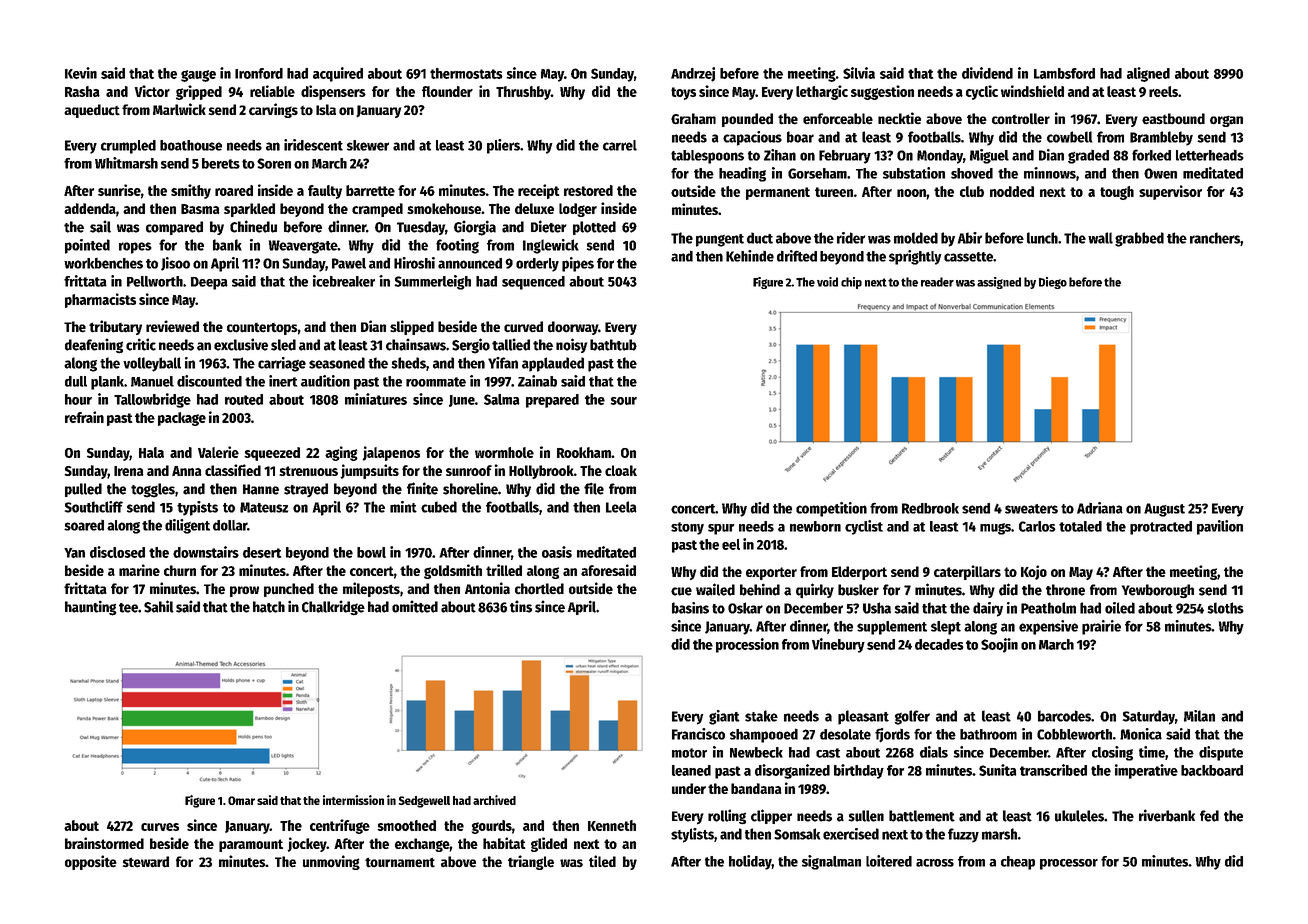  Describe the element at coordinates (1031, 509) in the screenshot. I see `sweaters` at that location.
